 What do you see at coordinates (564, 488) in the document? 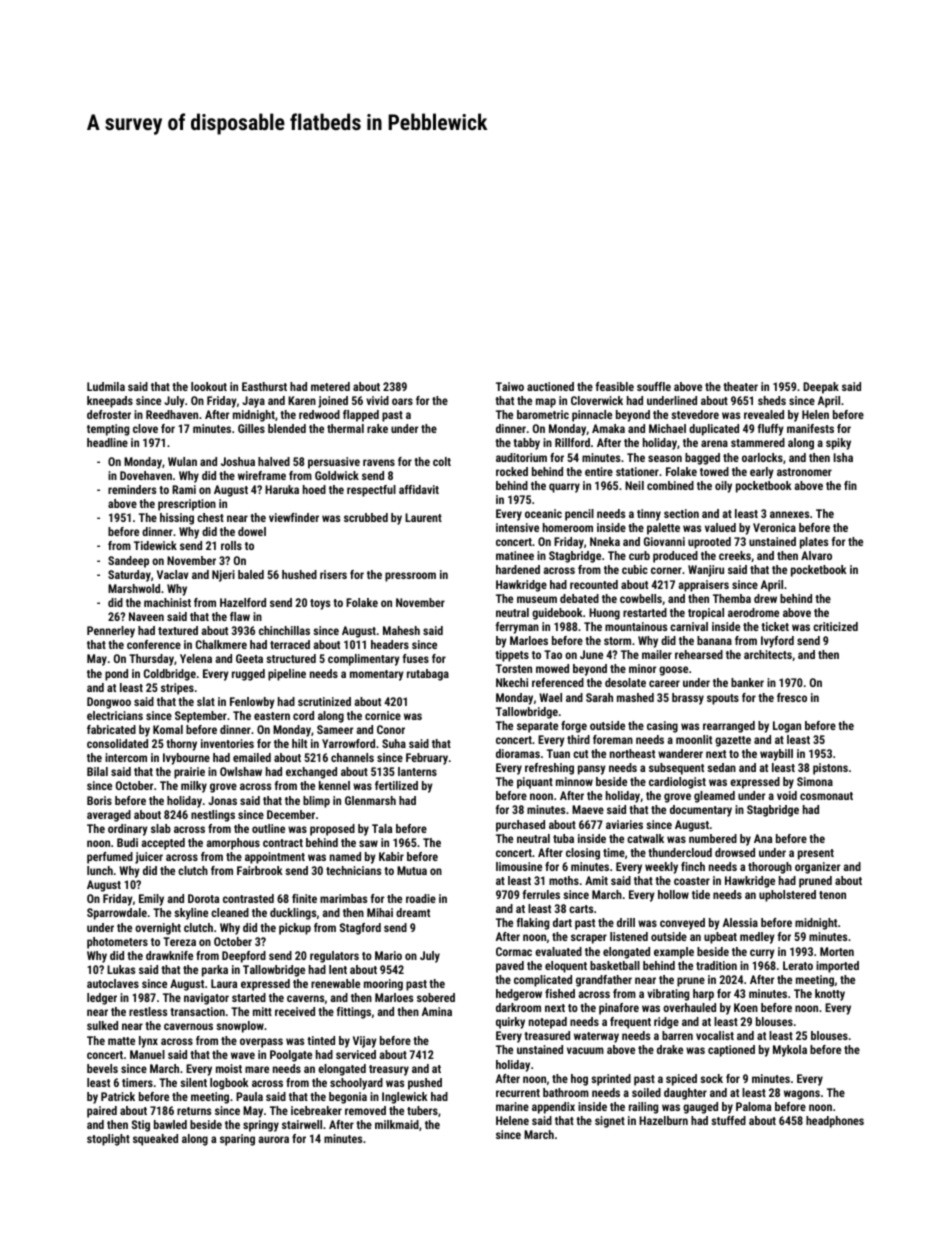
I see `quarry` at bounding box center [564, 488].
